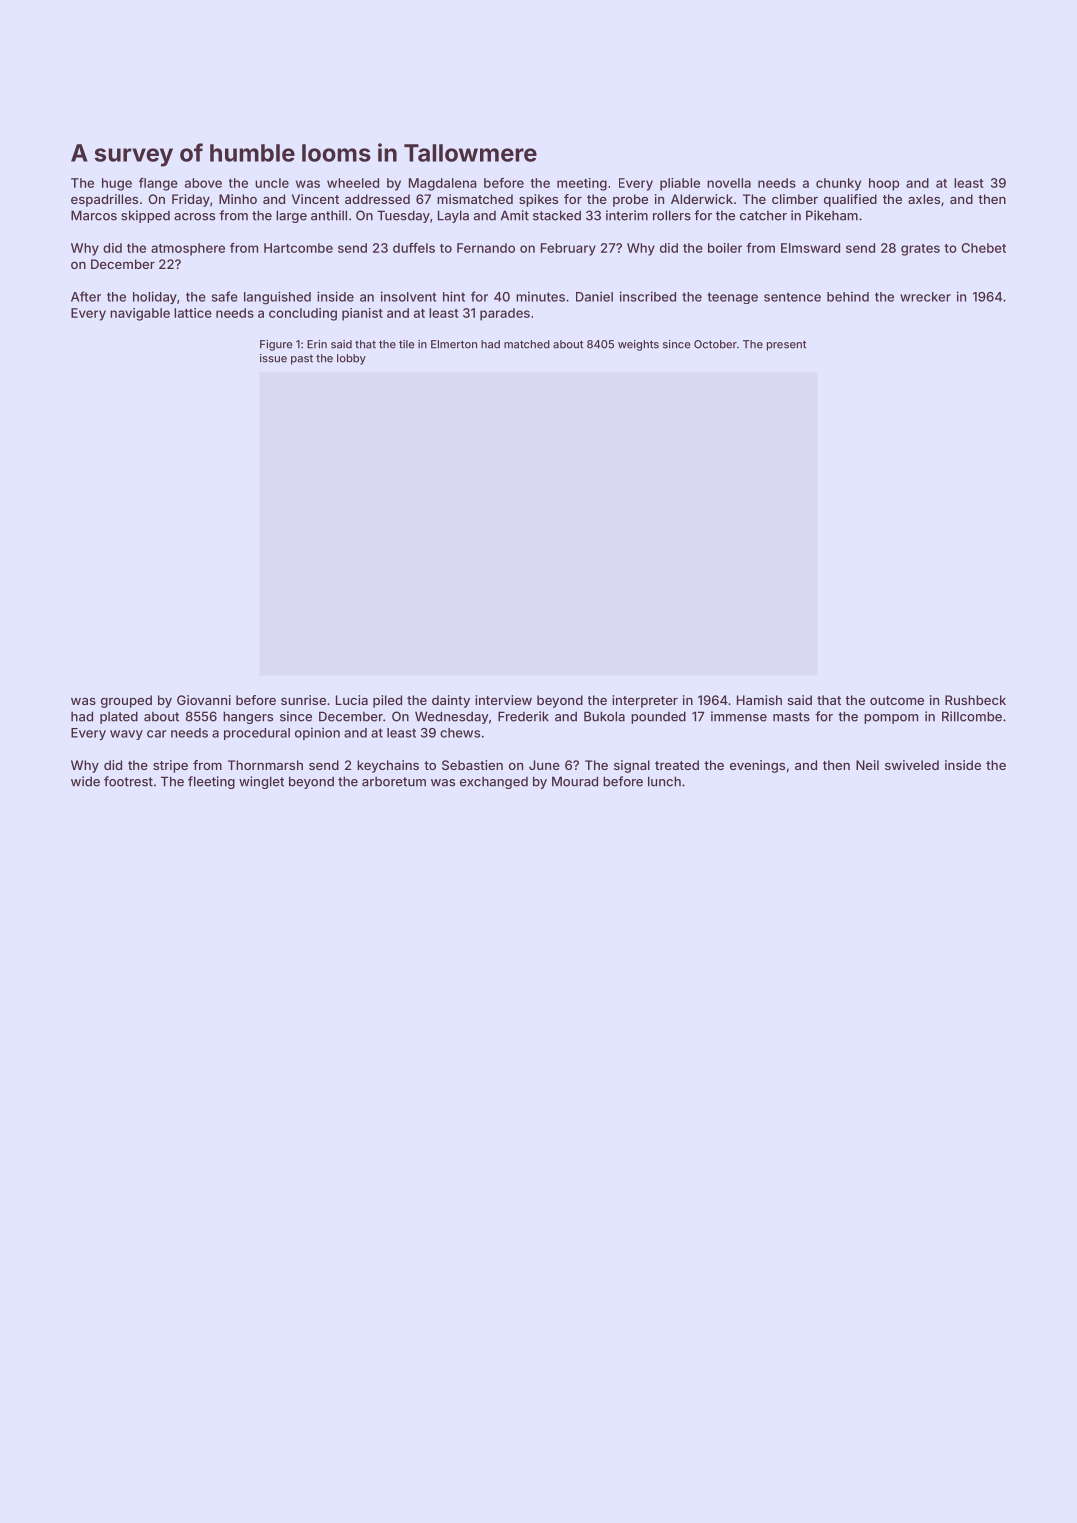 This screenshot has height=1523, width=1077. What do you see at coordinates (582, 184) in the screenshot?
I see `meeting` at bounding box center [582, 184].
